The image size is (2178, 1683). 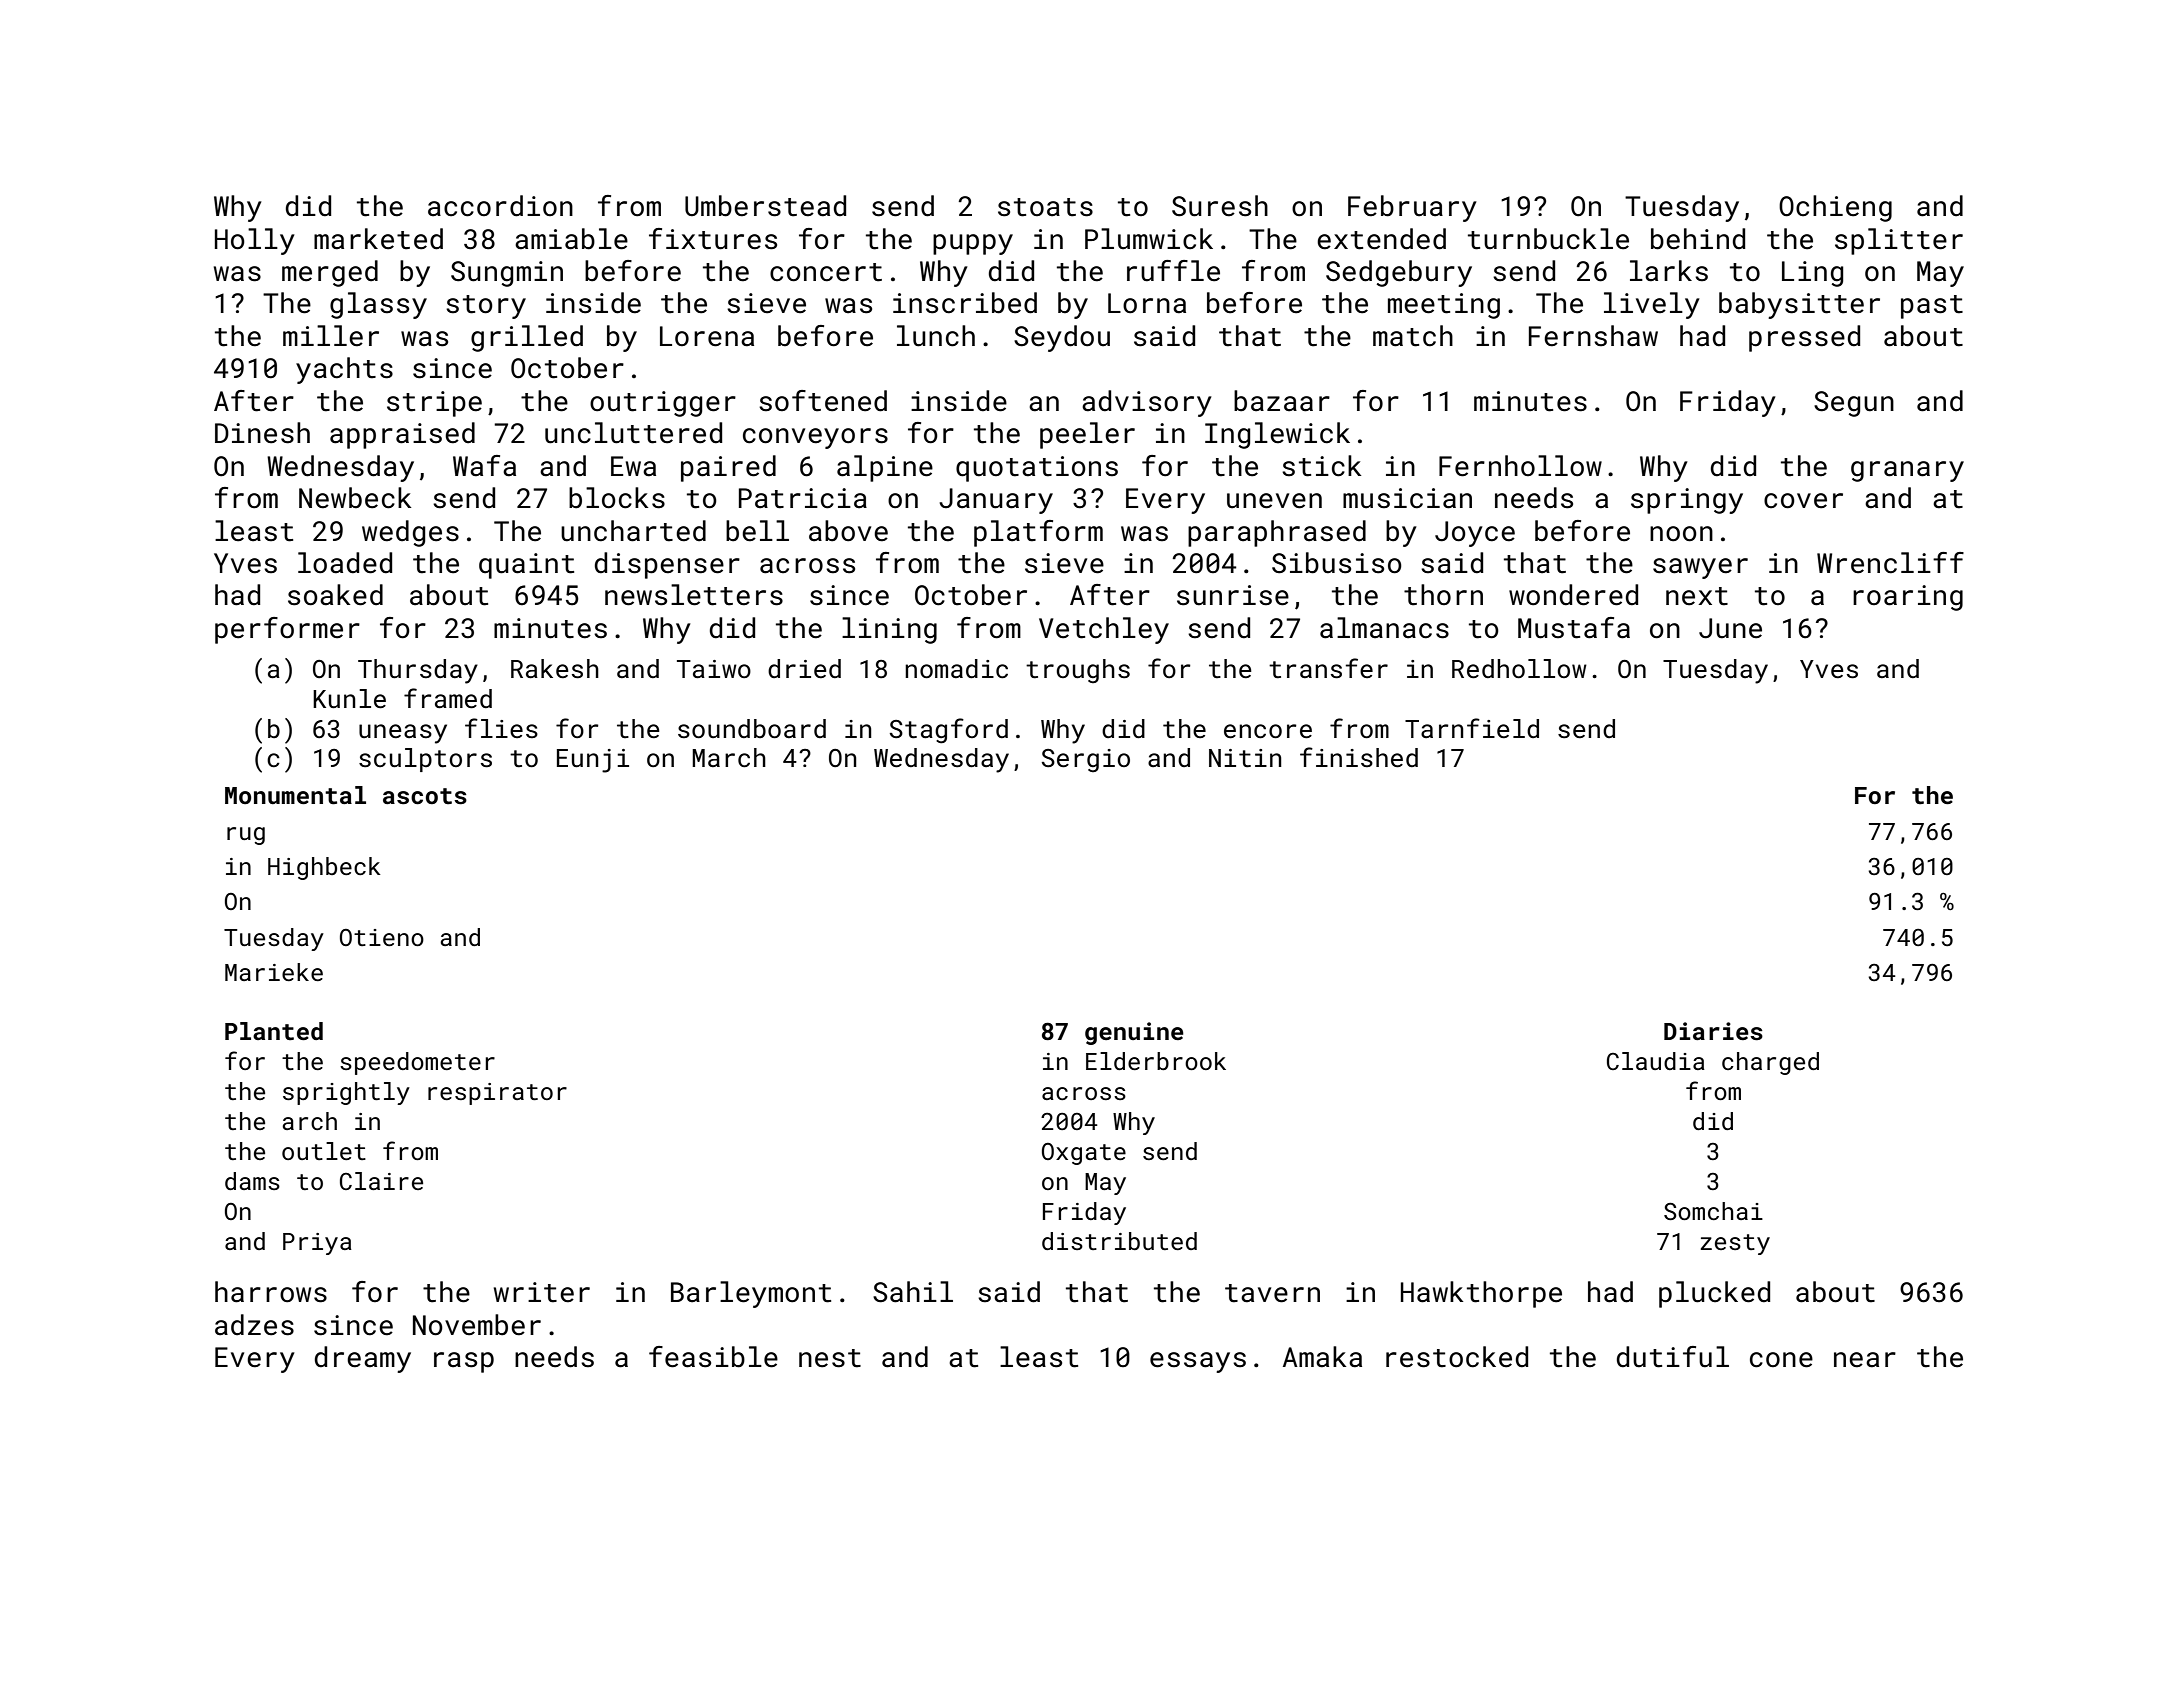 What do you see at coordinates (1134, 1033) in the page?
I see `genuine` at bounding box center [1134, 1033].
